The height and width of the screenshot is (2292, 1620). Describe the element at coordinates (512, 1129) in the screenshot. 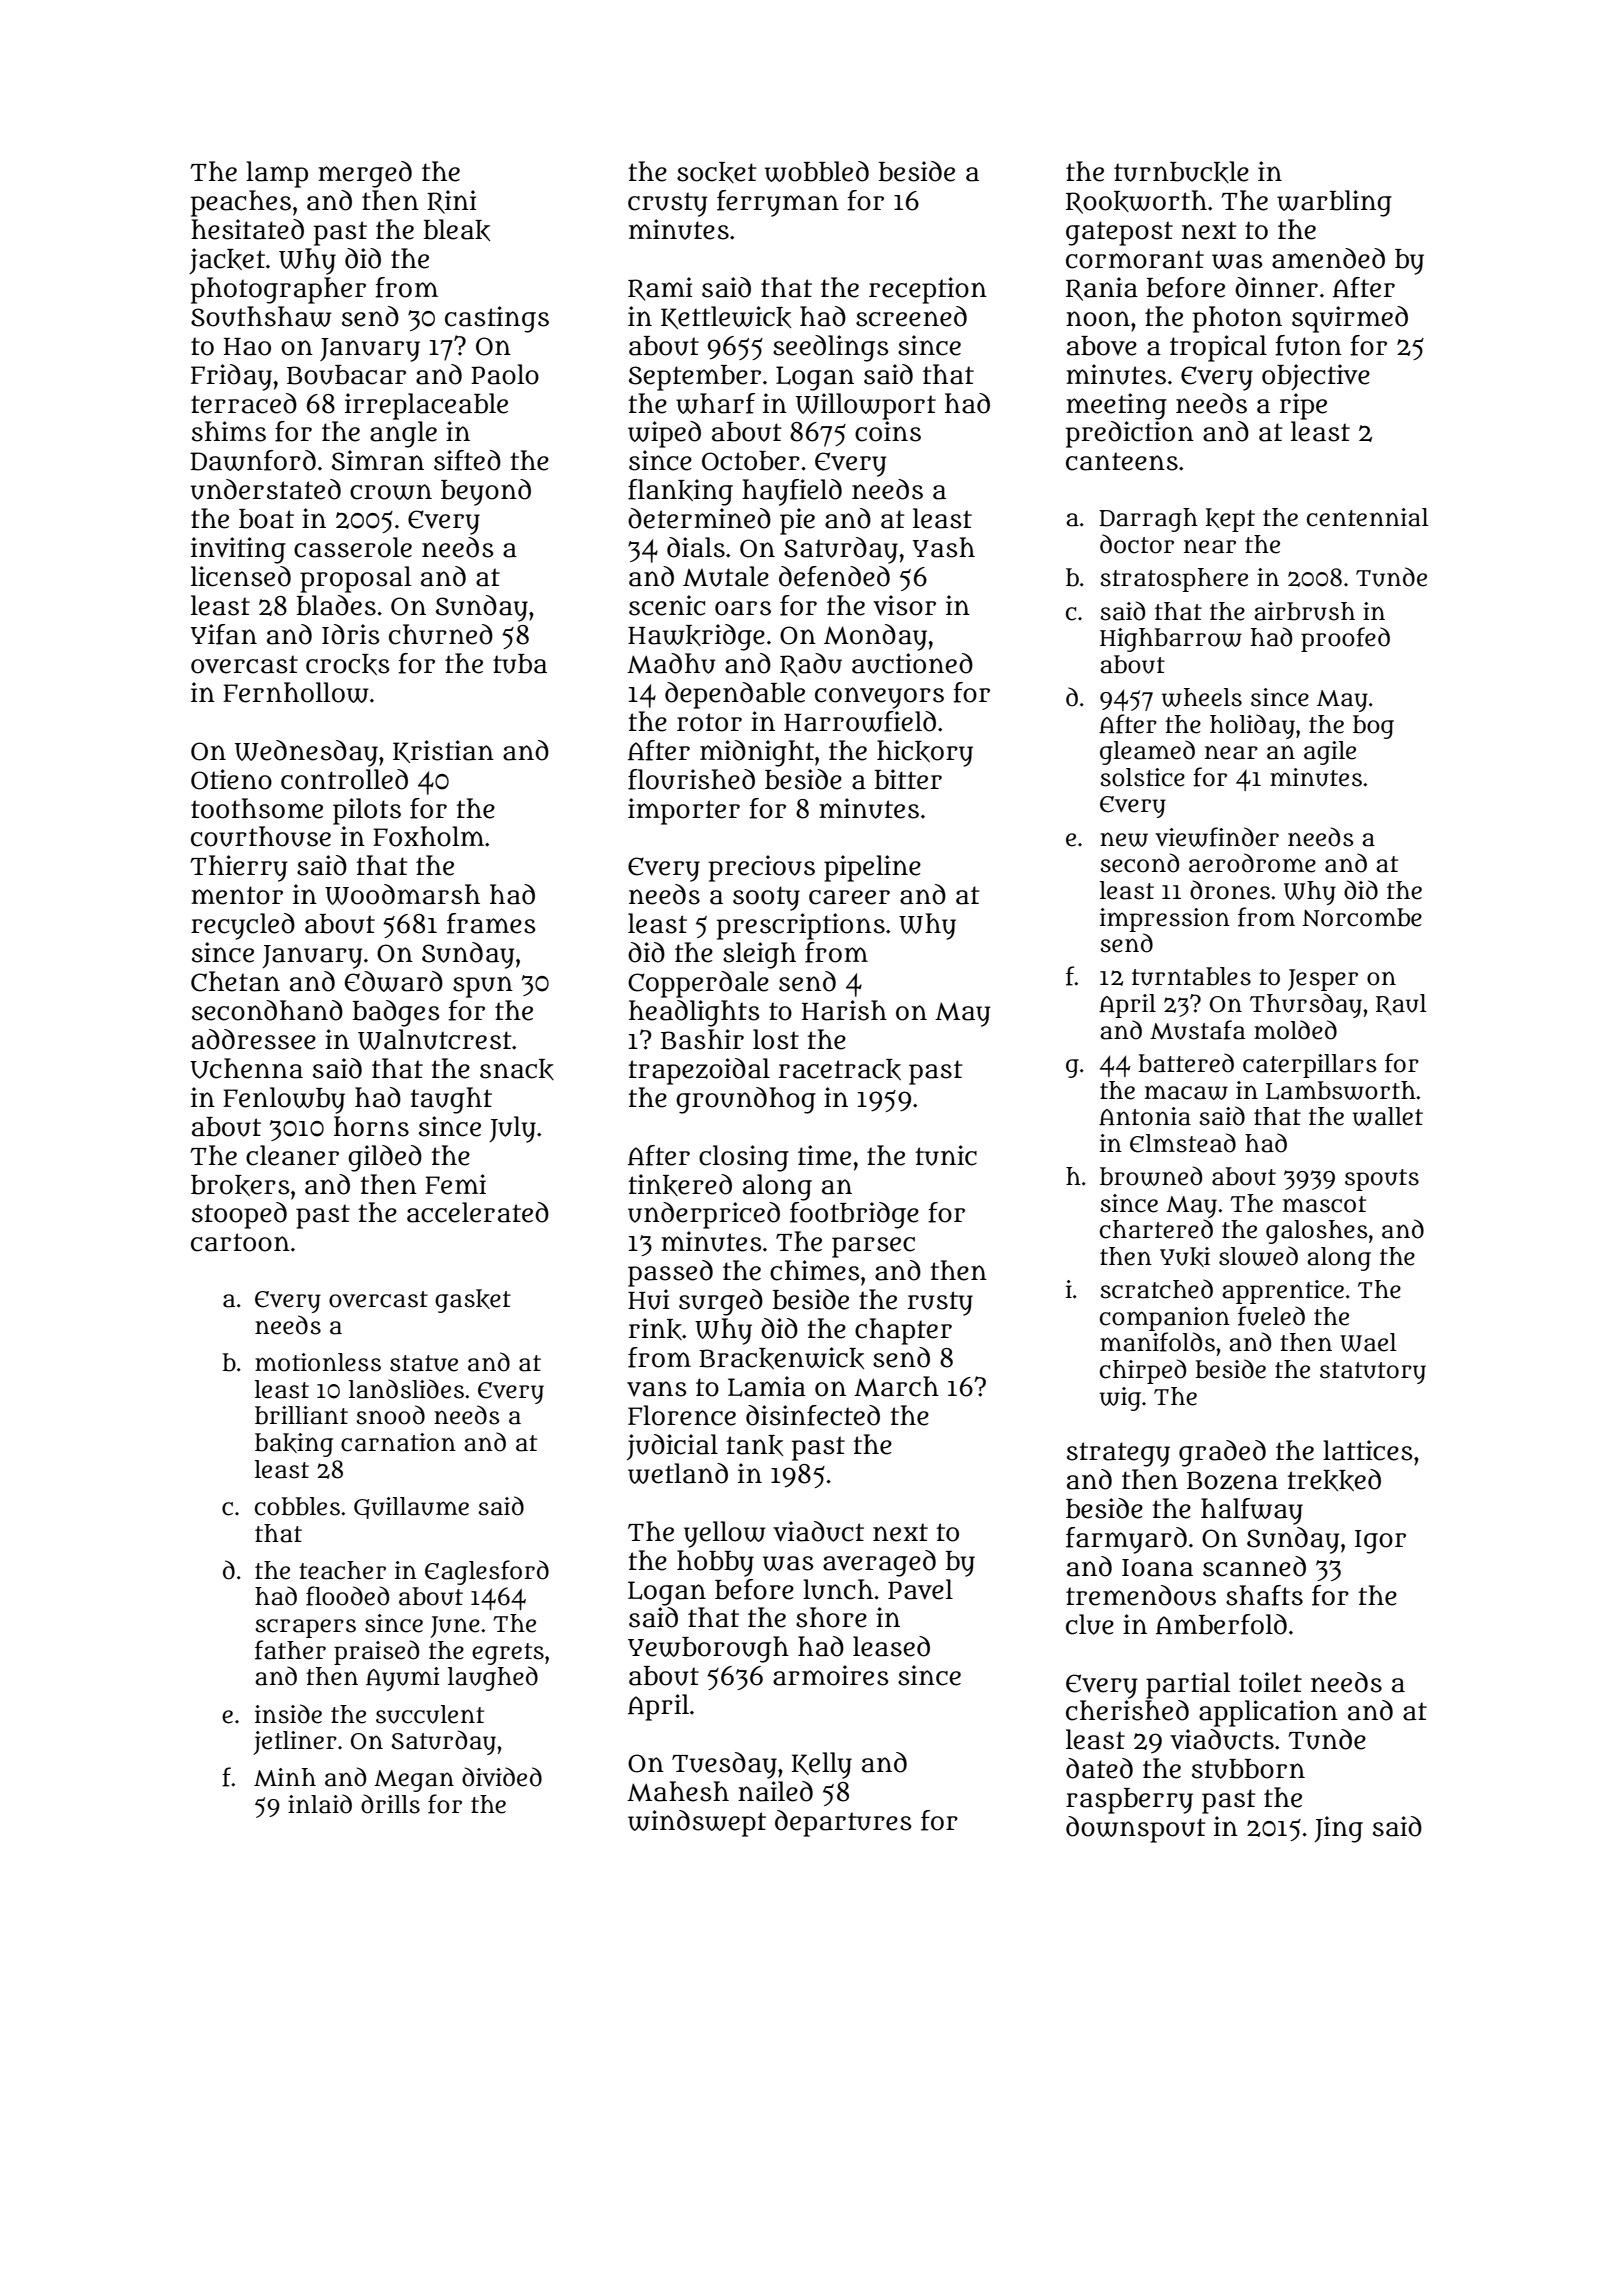

I see `July` at that location.
